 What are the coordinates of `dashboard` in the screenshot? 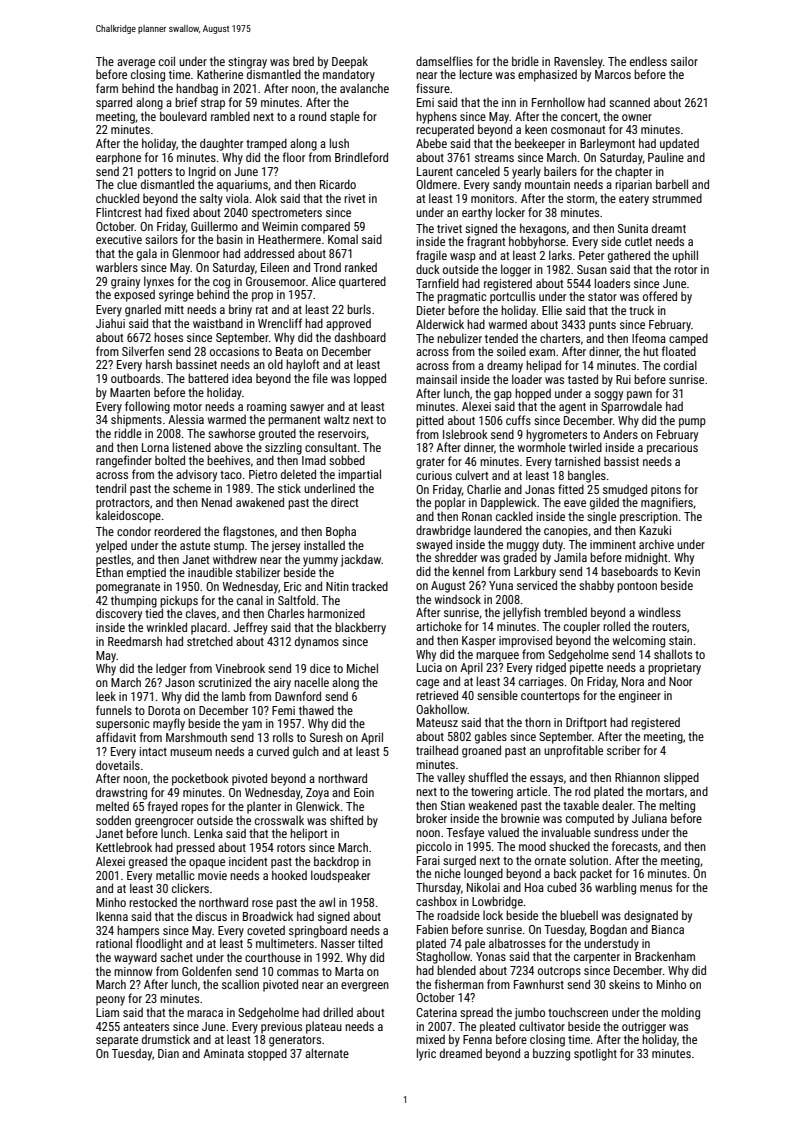 It's located at (360, 337).
